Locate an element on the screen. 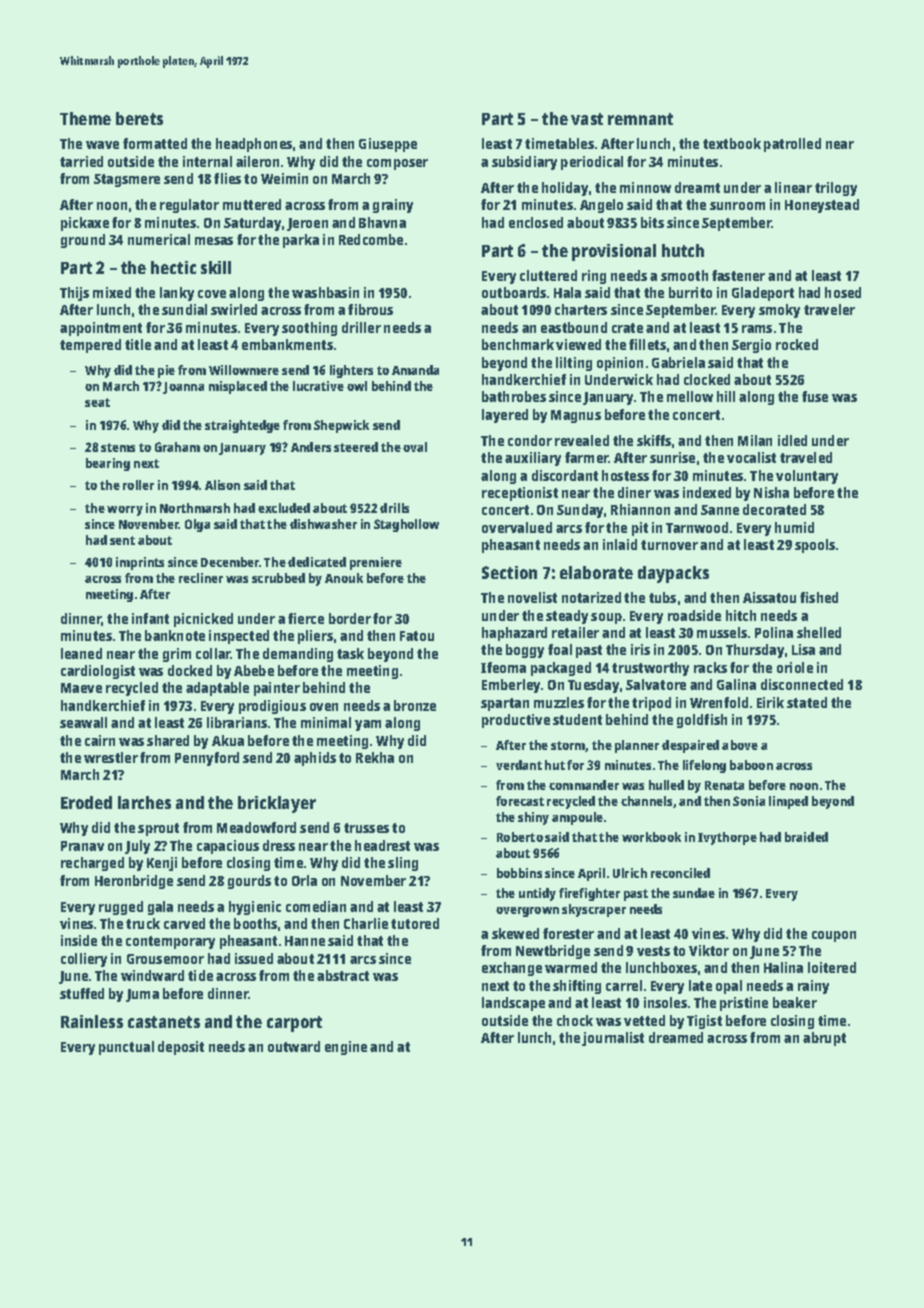 Image resolution: width=924 pixels, height=1308 pixels. patrolled is located at coordinates (792, 145).
